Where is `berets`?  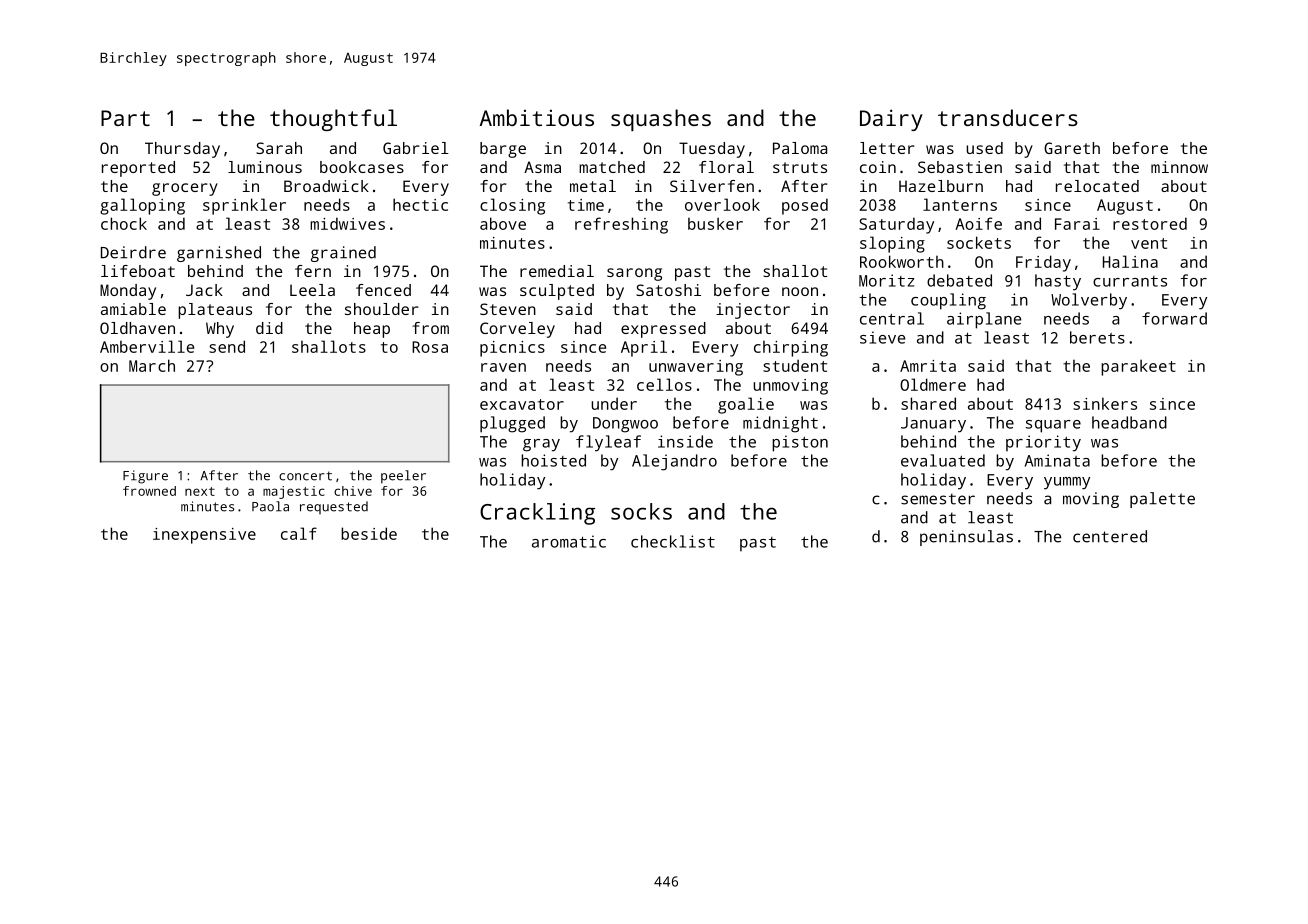
berets is located at coordinates (1097, 337).
